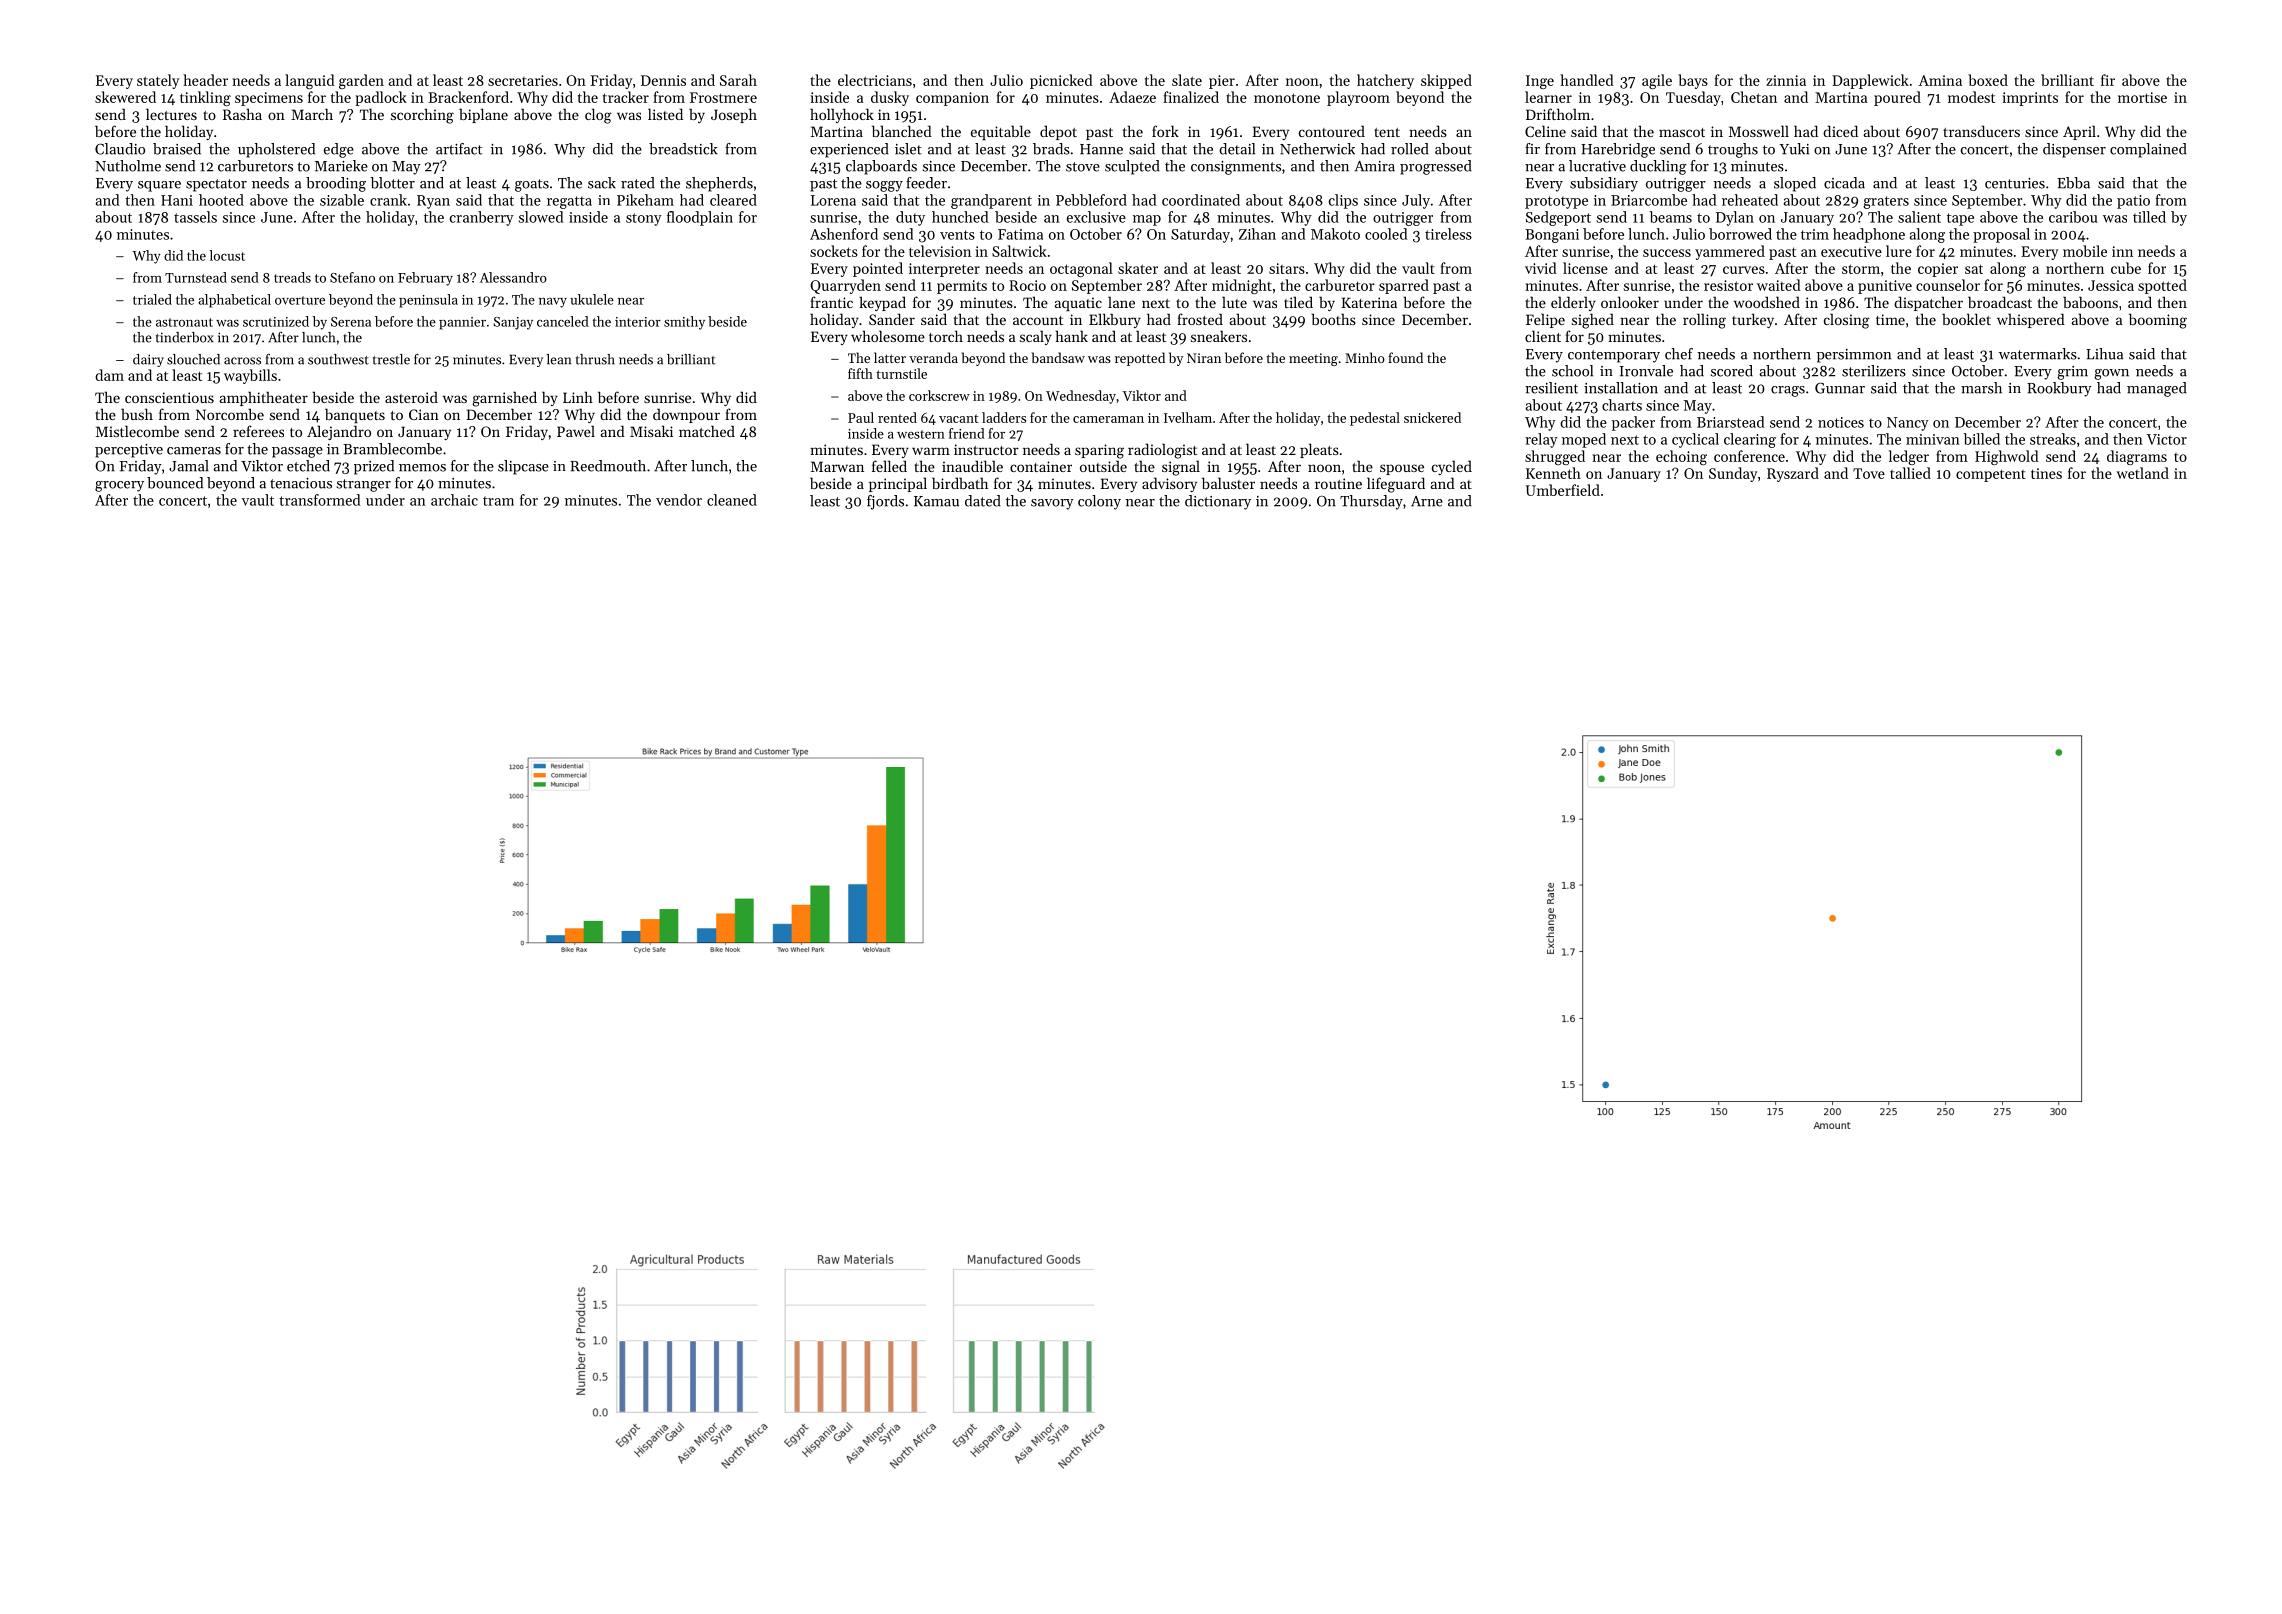  What do you see at coordinates (175, 483) in the screenshot?
I see `bounced` at bounding box center [175, 483].
